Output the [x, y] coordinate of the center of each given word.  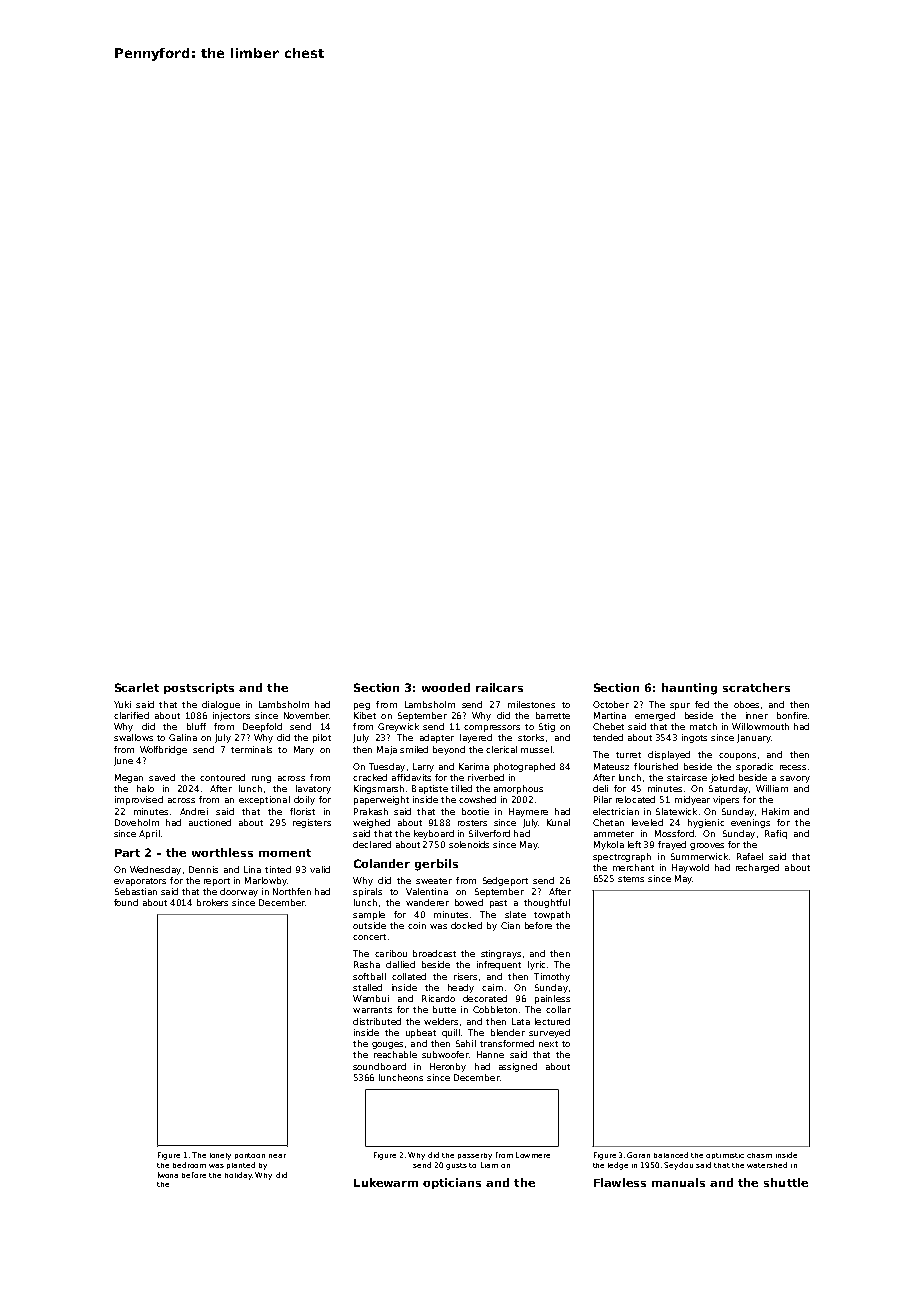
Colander [382, 863]
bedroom [189, 1165]
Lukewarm [386, 1182]
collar [558, 1009]
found [126, 902]
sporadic [754, 767]
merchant [633, 867]
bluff [196, 726]
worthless [222, 852]
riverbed [486, 777]
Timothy [552, 977]
